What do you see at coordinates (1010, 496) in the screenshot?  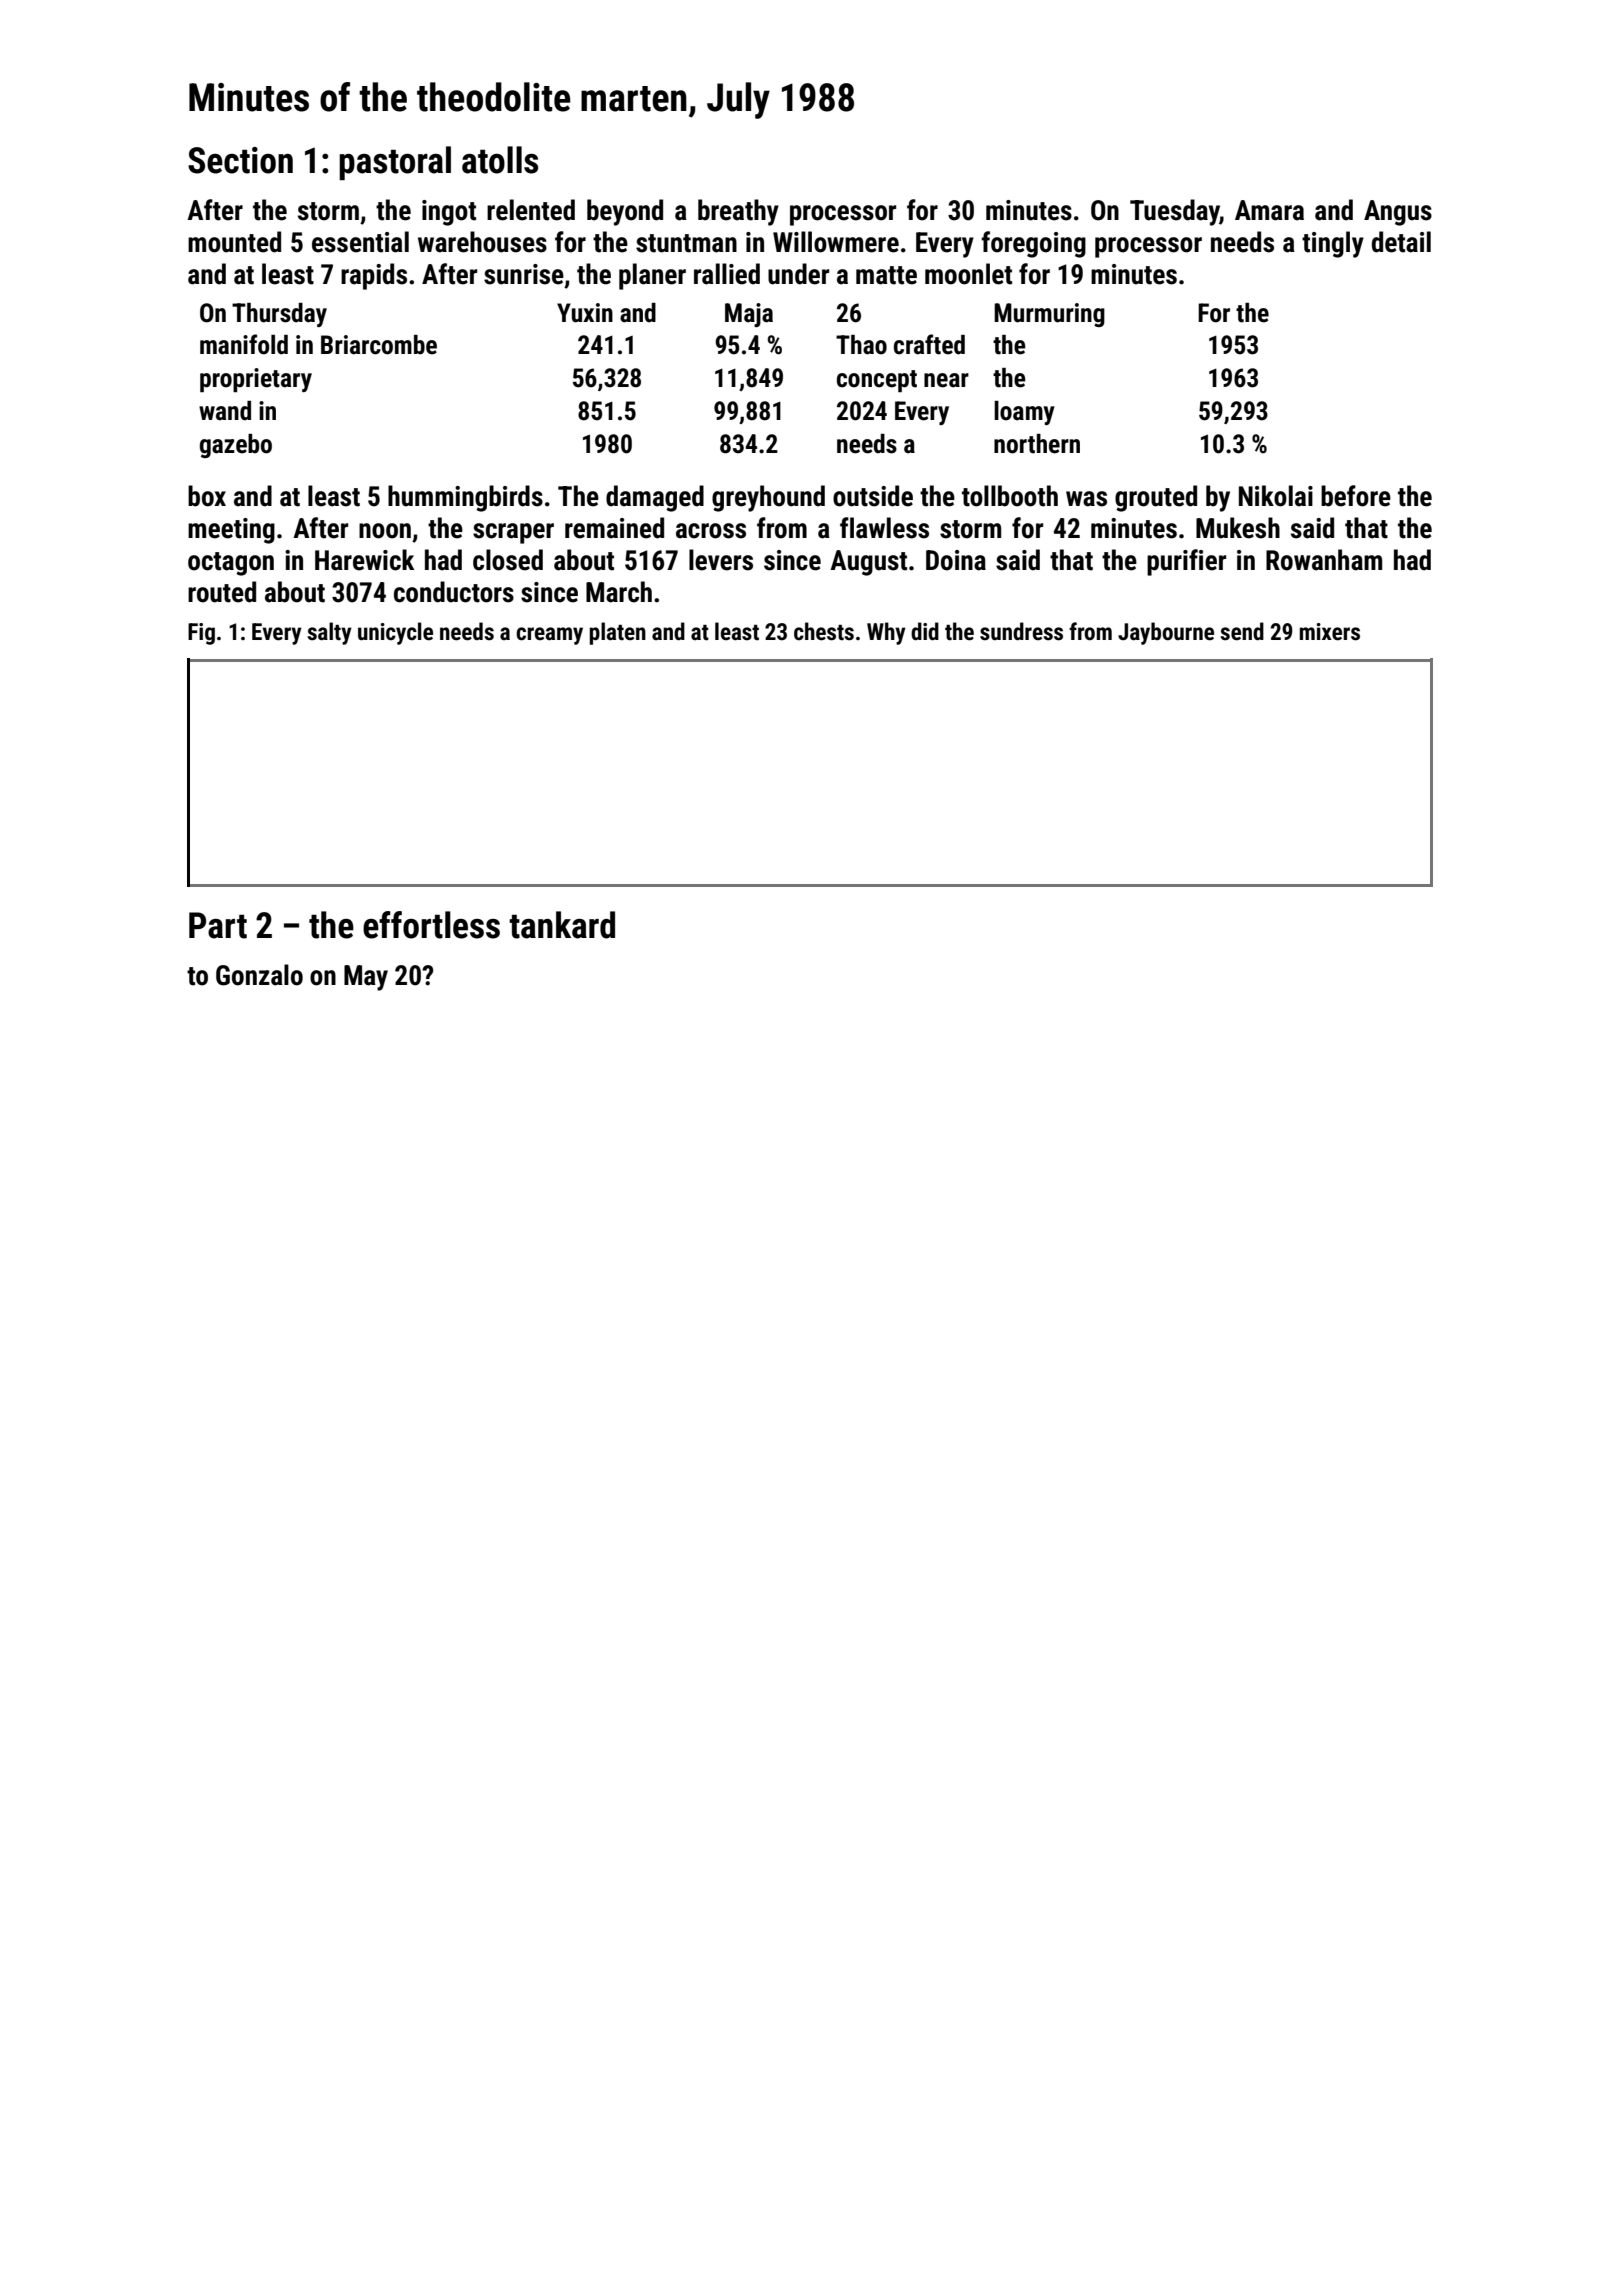 I see `tollbooth` at bounding box center [1010, 496].
